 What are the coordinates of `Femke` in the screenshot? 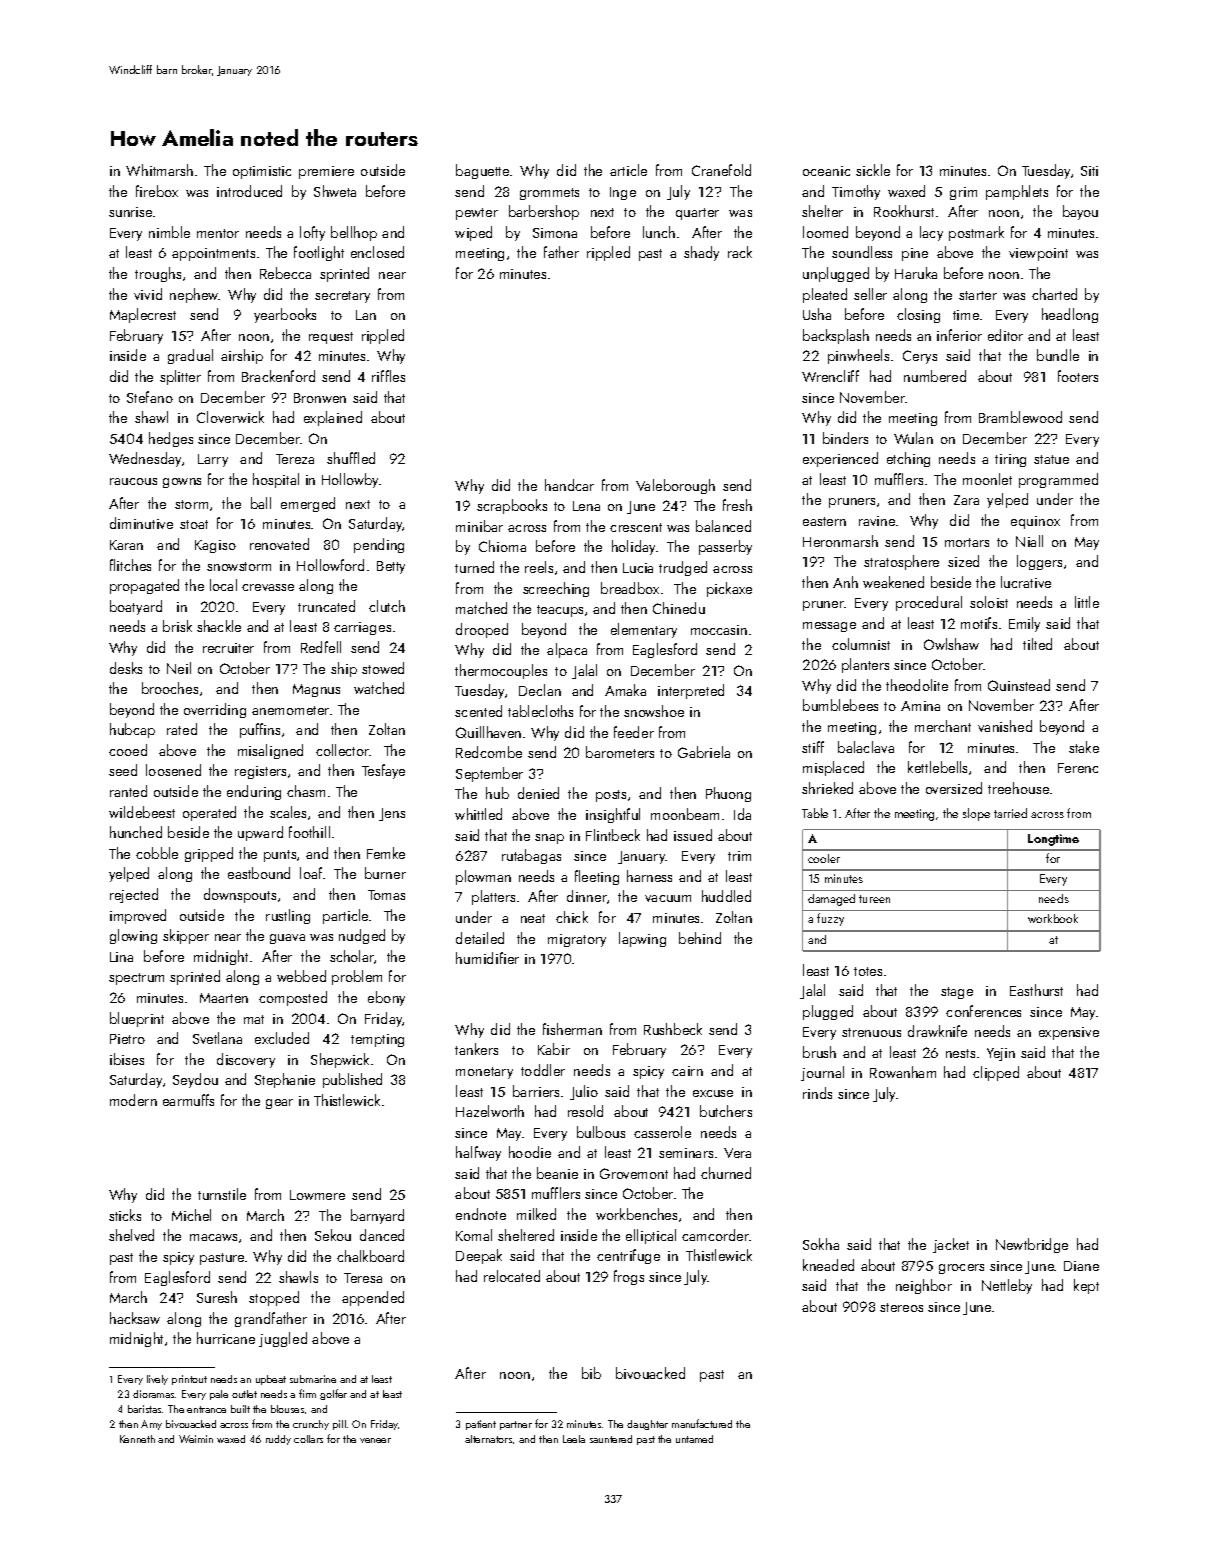 It's located at (386, 853).
